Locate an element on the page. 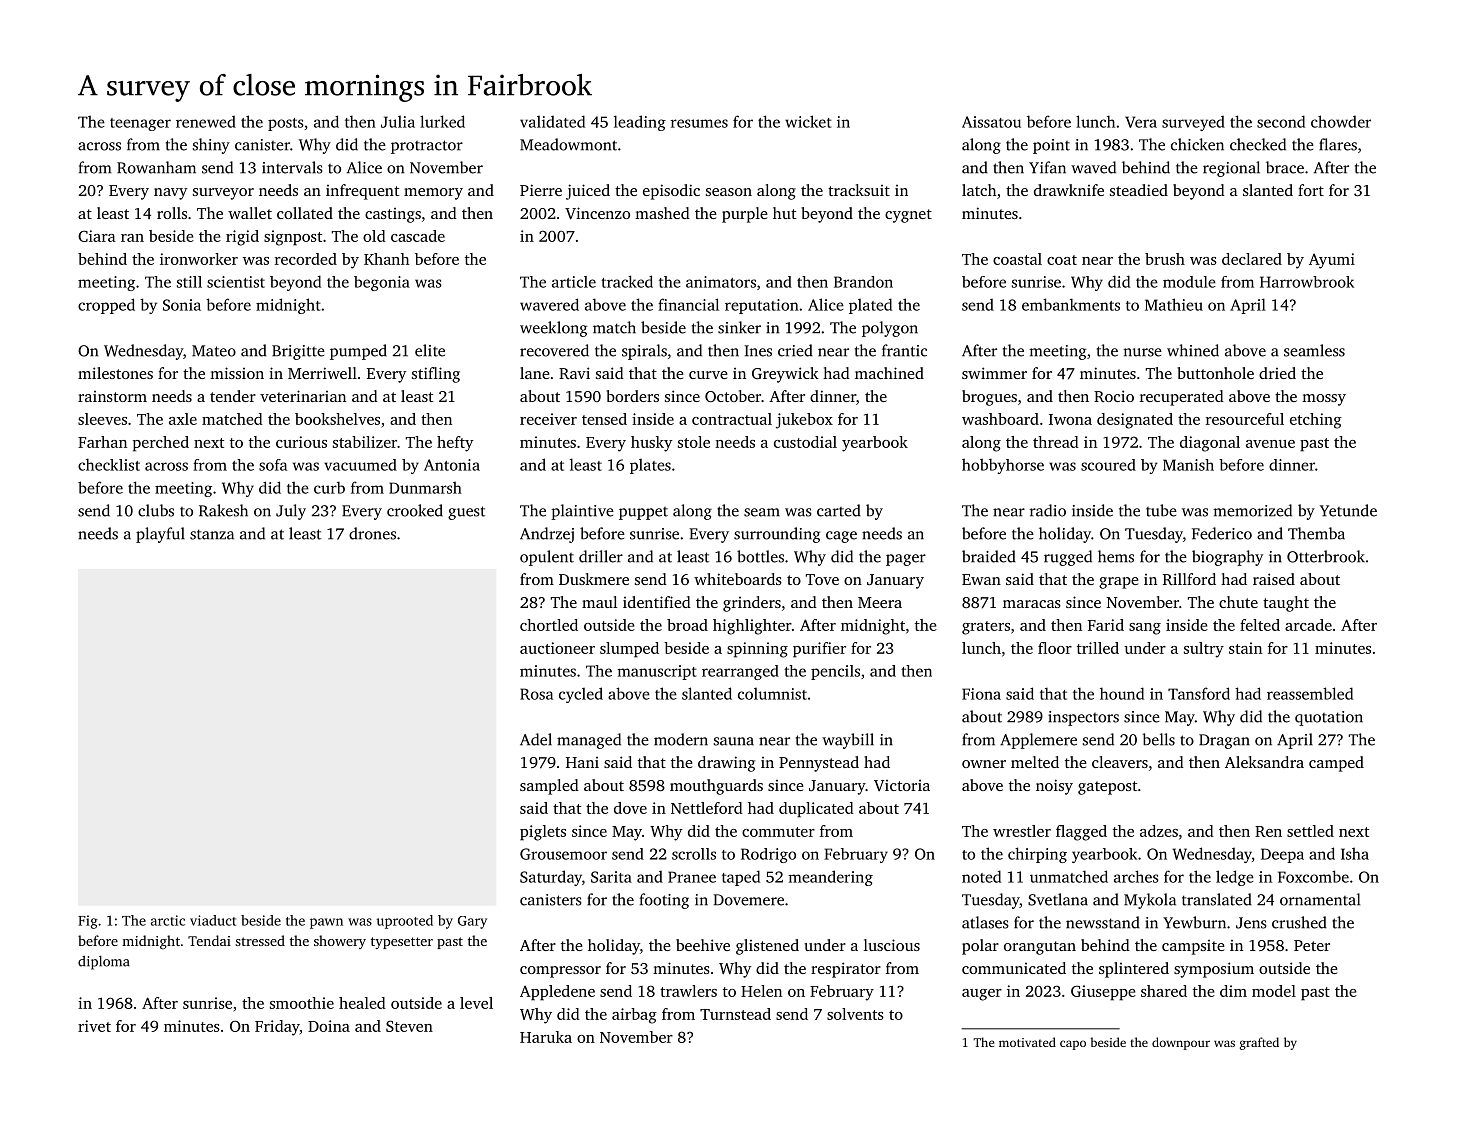 The width and height of the image is (1458, 1127). radio is located at coordinates (1048, 510).
